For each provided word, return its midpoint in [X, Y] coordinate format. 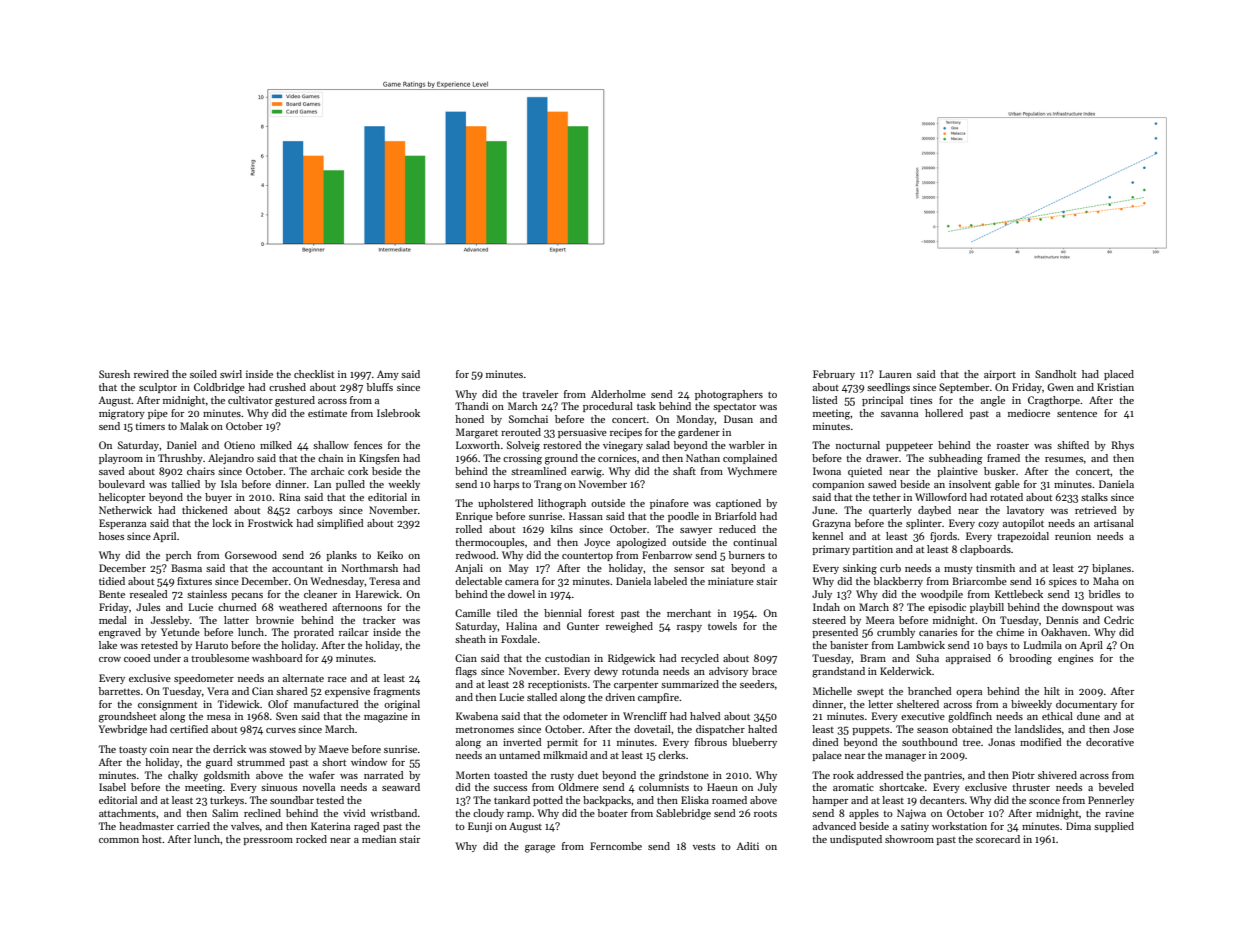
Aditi [748, 846]
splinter [924, 524]
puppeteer [909, 446]
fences [368, 445]
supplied [1114, 827]
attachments [127, 813]
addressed [880, 775]
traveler [540, 394]
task [646, 406]
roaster [1013, 445]
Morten [473, 775]
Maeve [334, 749]
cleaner [320, 594]
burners [747, 555]
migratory [122, 414]
